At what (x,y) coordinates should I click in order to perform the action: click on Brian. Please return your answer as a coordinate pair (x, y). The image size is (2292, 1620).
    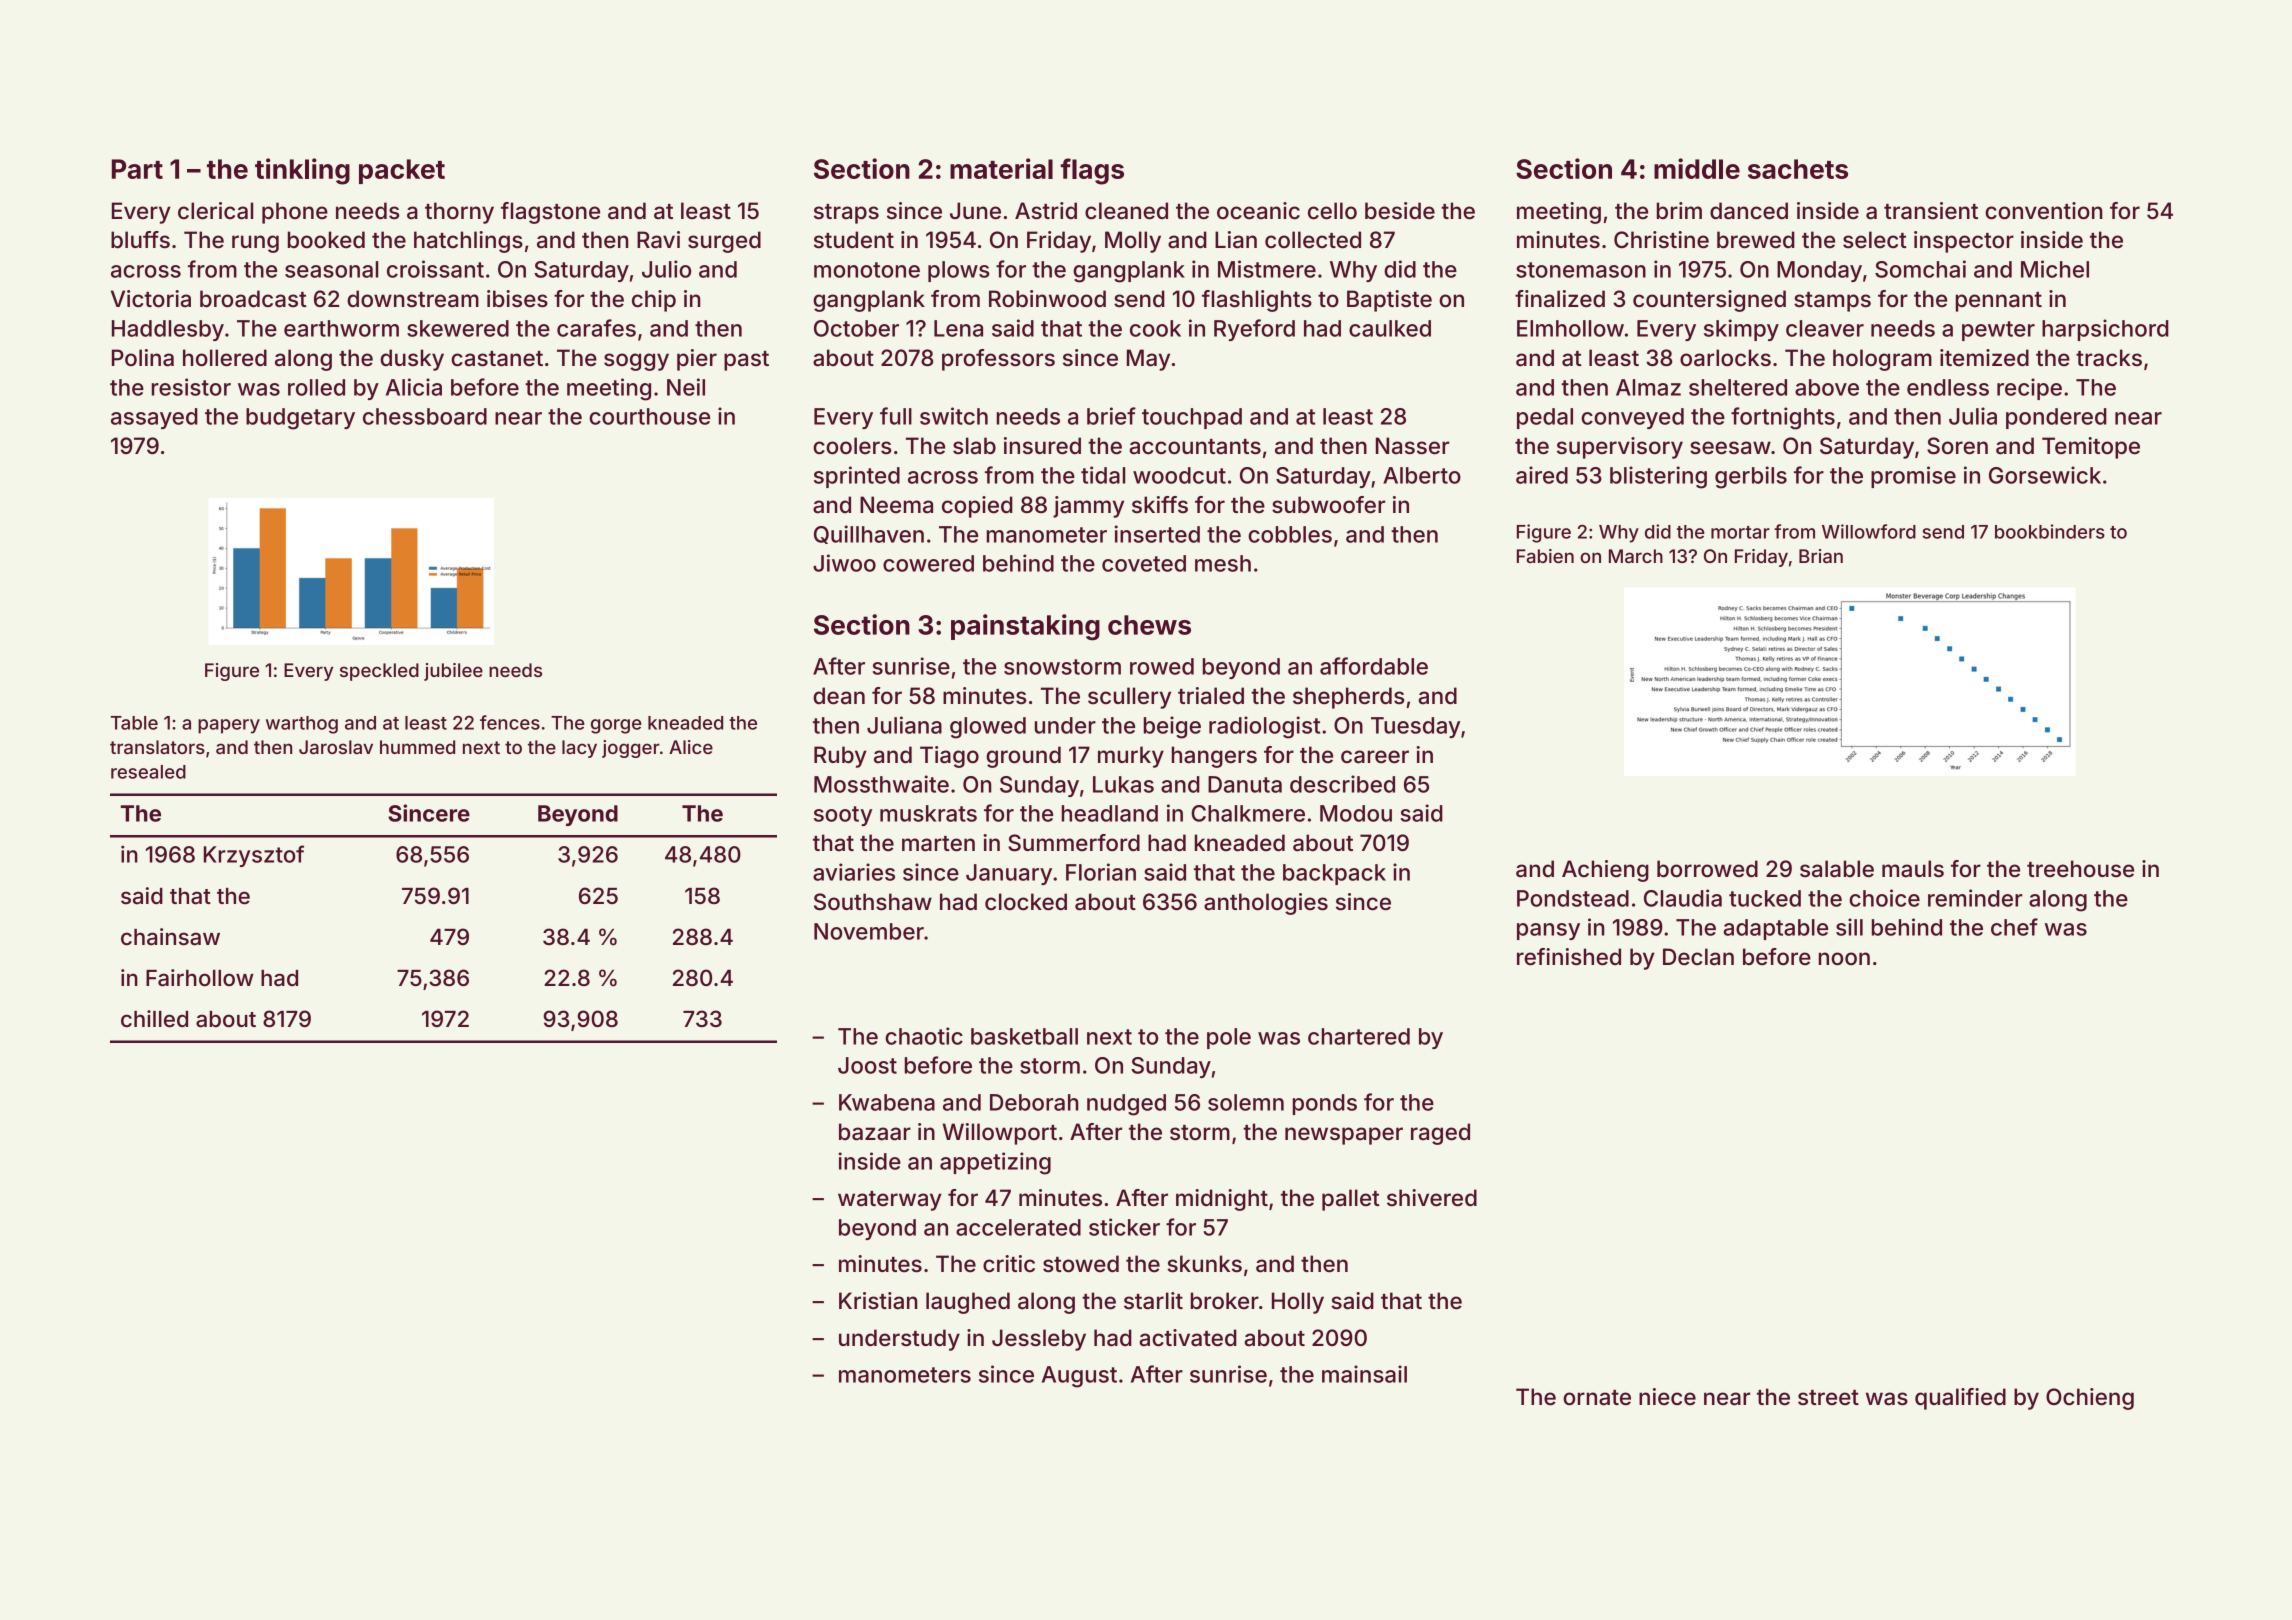
    Looking at the image, I should click on (1821, 556).
